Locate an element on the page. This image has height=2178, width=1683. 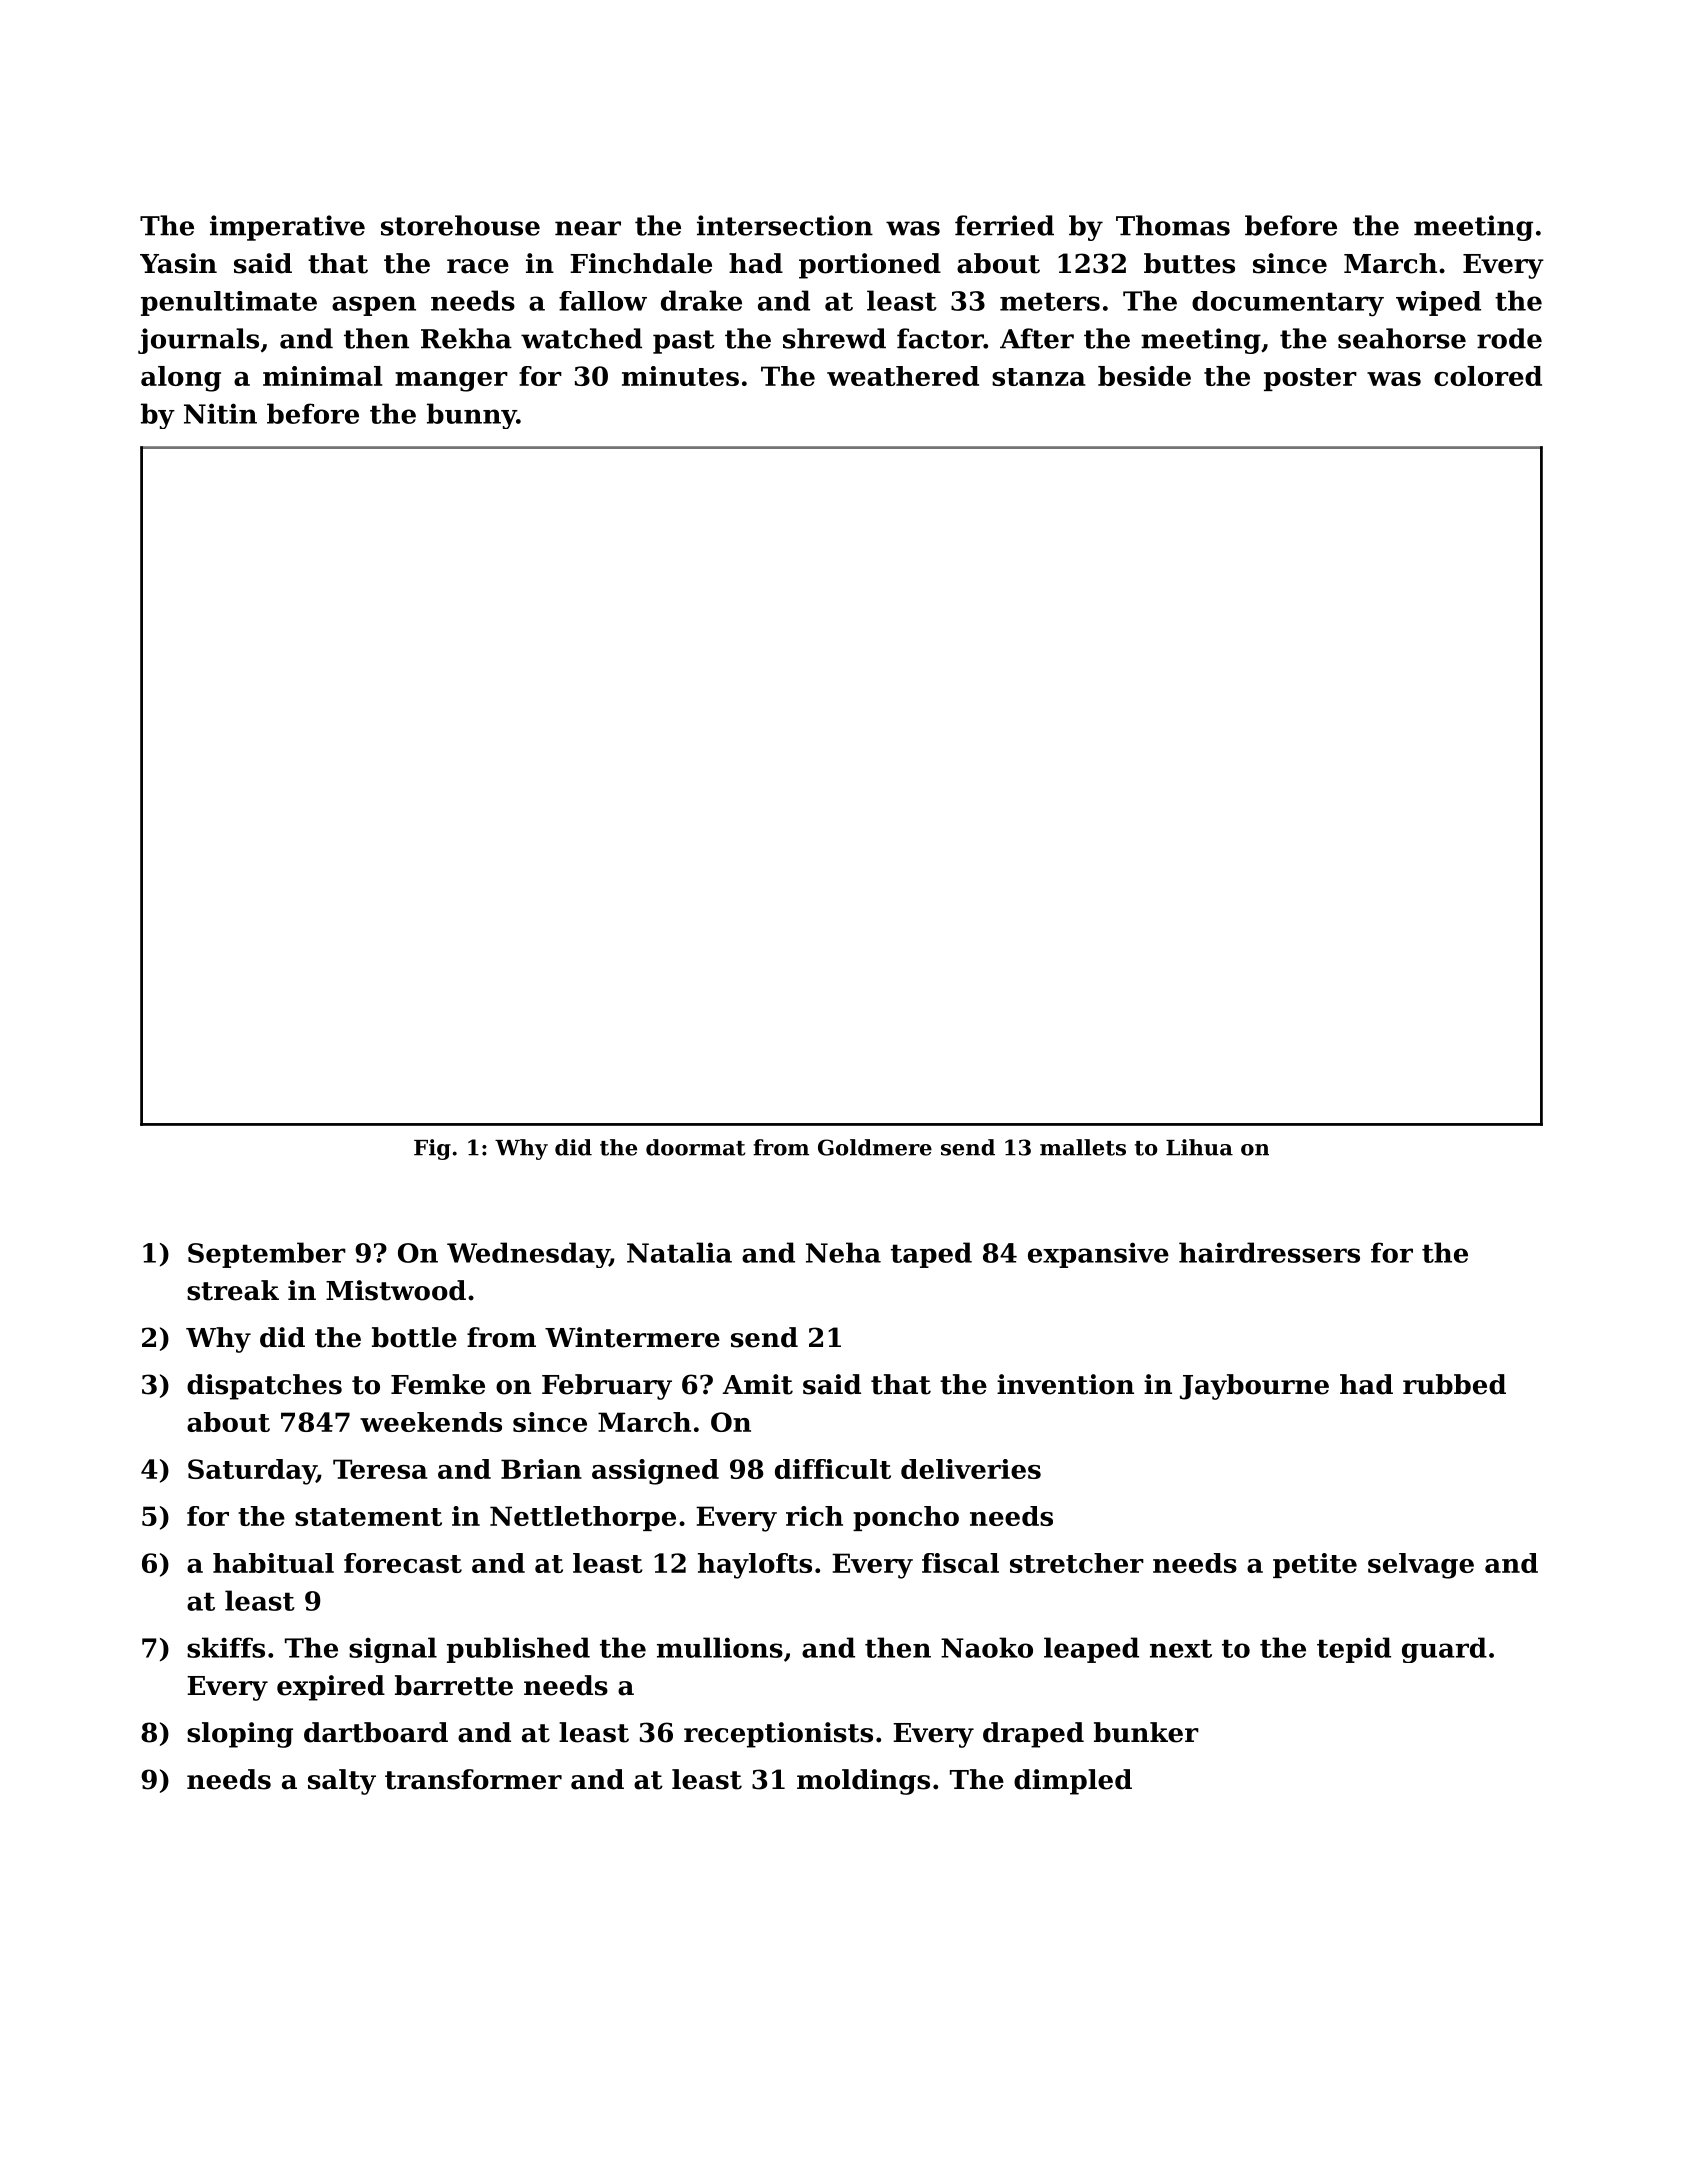
selvage is located at coordinates (1421, 1566).
